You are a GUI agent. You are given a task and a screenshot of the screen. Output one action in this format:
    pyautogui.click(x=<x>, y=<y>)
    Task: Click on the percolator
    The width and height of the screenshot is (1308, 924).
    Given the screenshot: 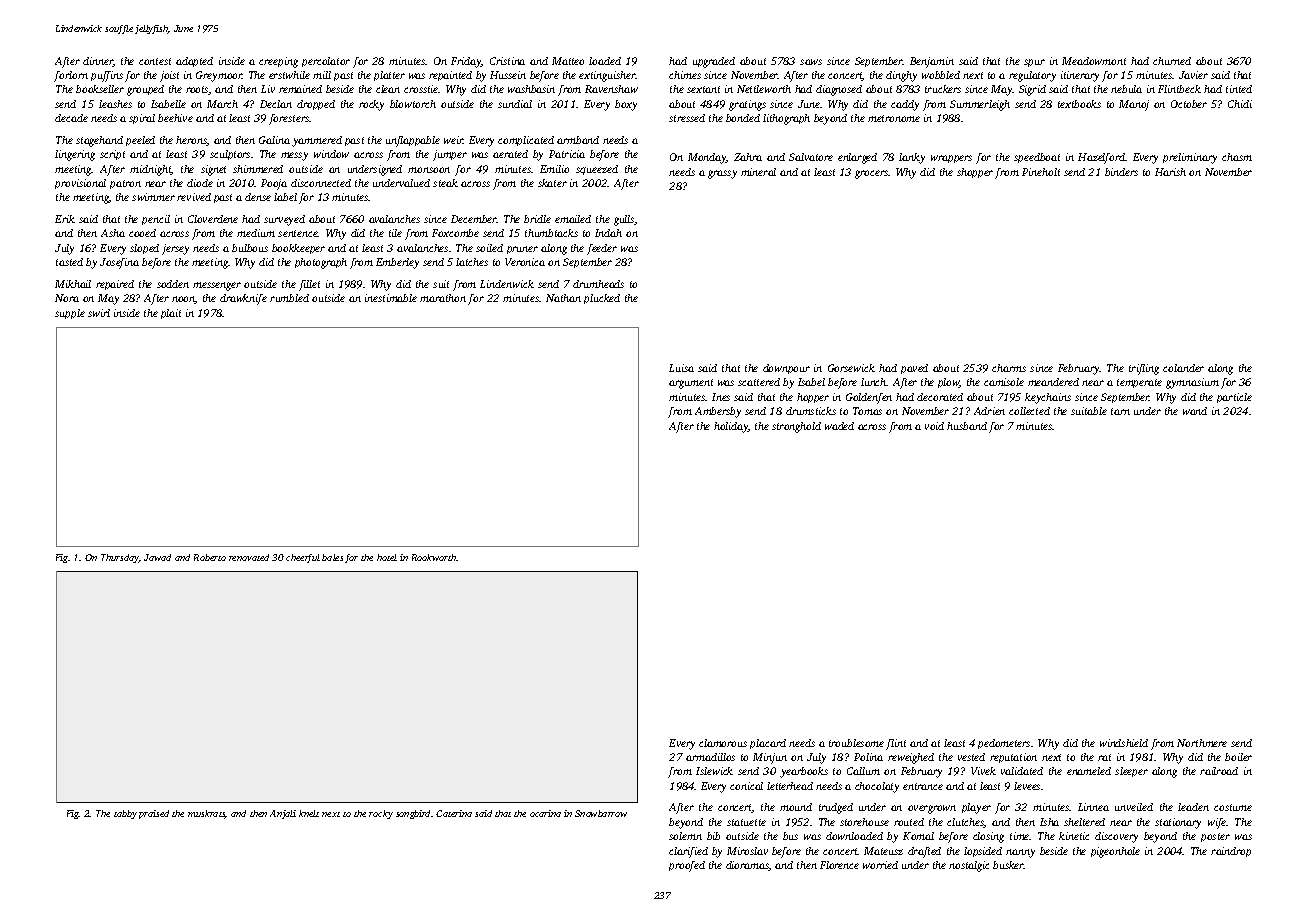 What is the action you would take?
    pyautogui.click(x=326, y=62)
